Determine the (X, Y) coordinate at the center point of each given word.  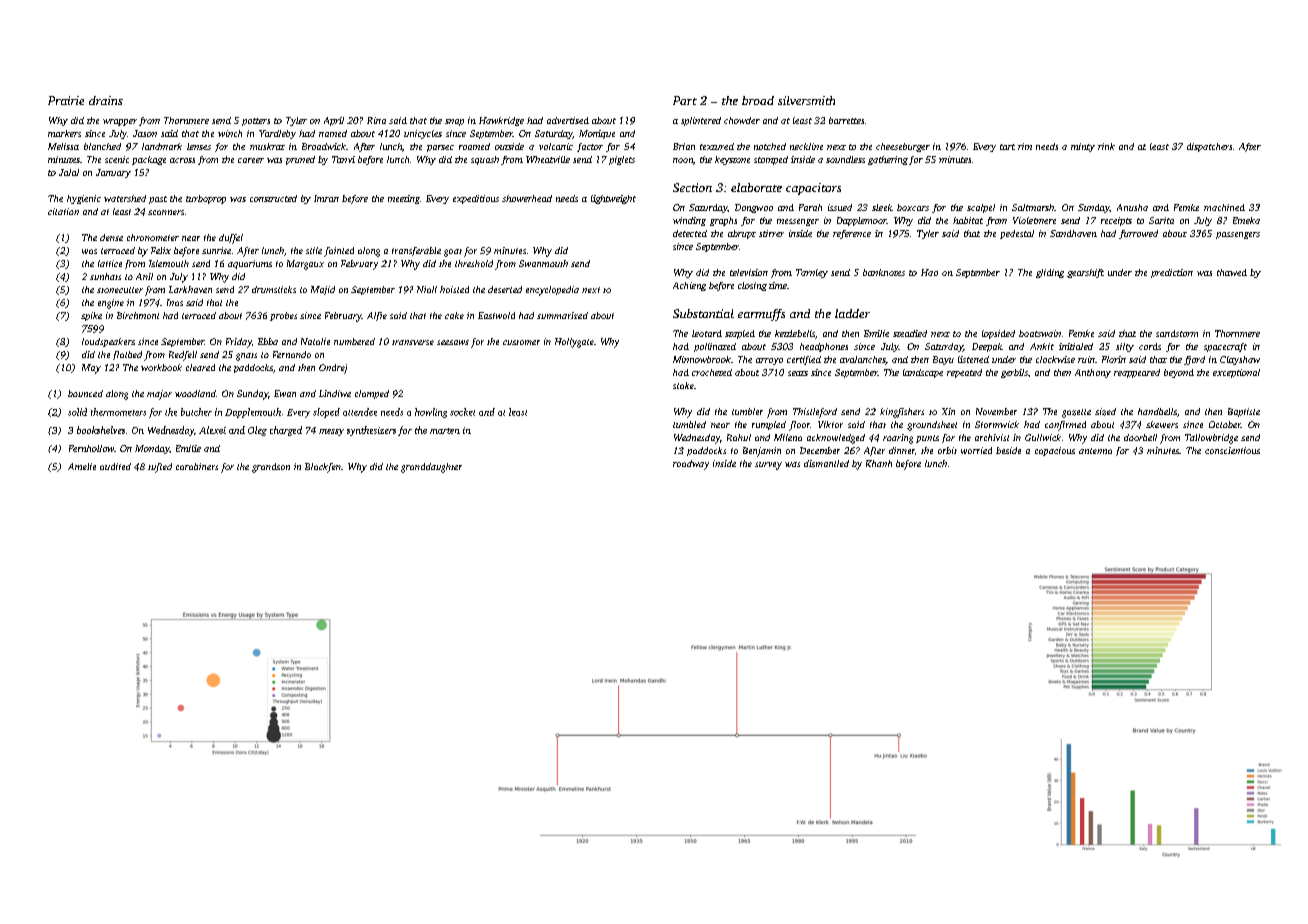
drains (106, 100)
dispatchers (1209, 147)
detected (690, 233)
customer (521, 342)
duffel (231, 239)
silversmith (806, 100)
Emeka (1246, 220)
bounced (85, 393)
